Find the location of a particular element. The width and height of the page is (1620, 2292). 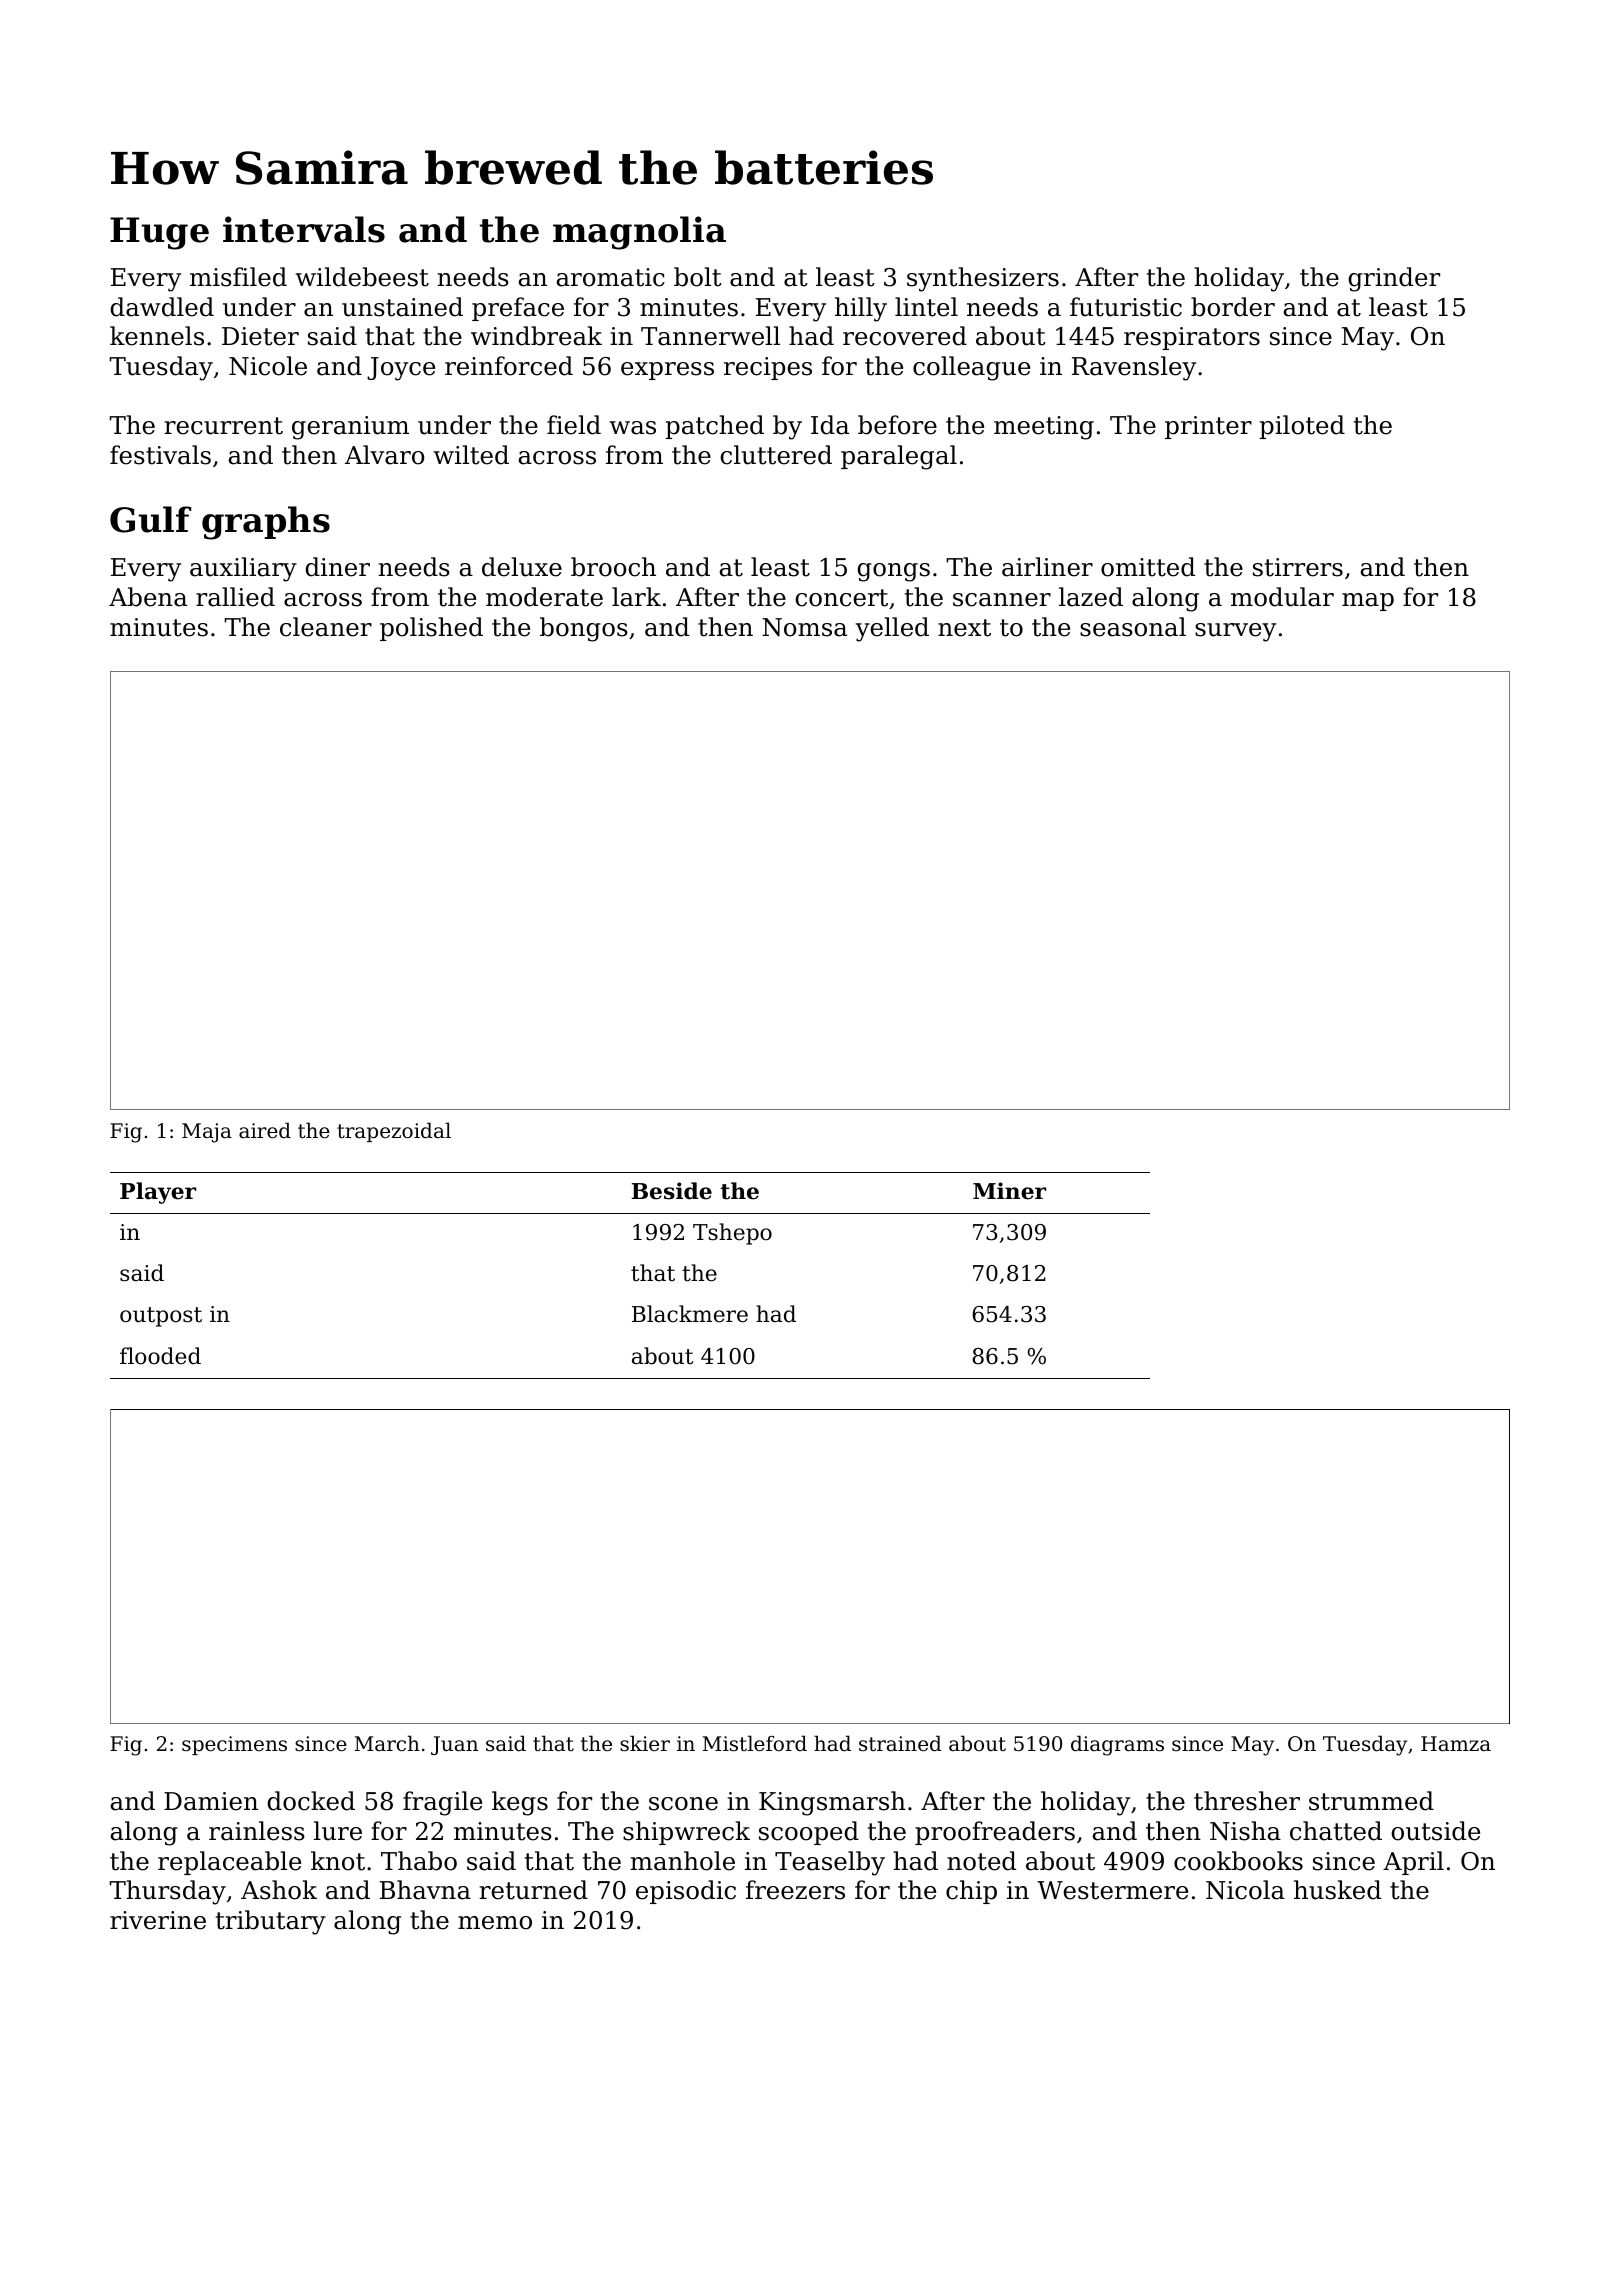

polished is located at coordinates (431, 629).
